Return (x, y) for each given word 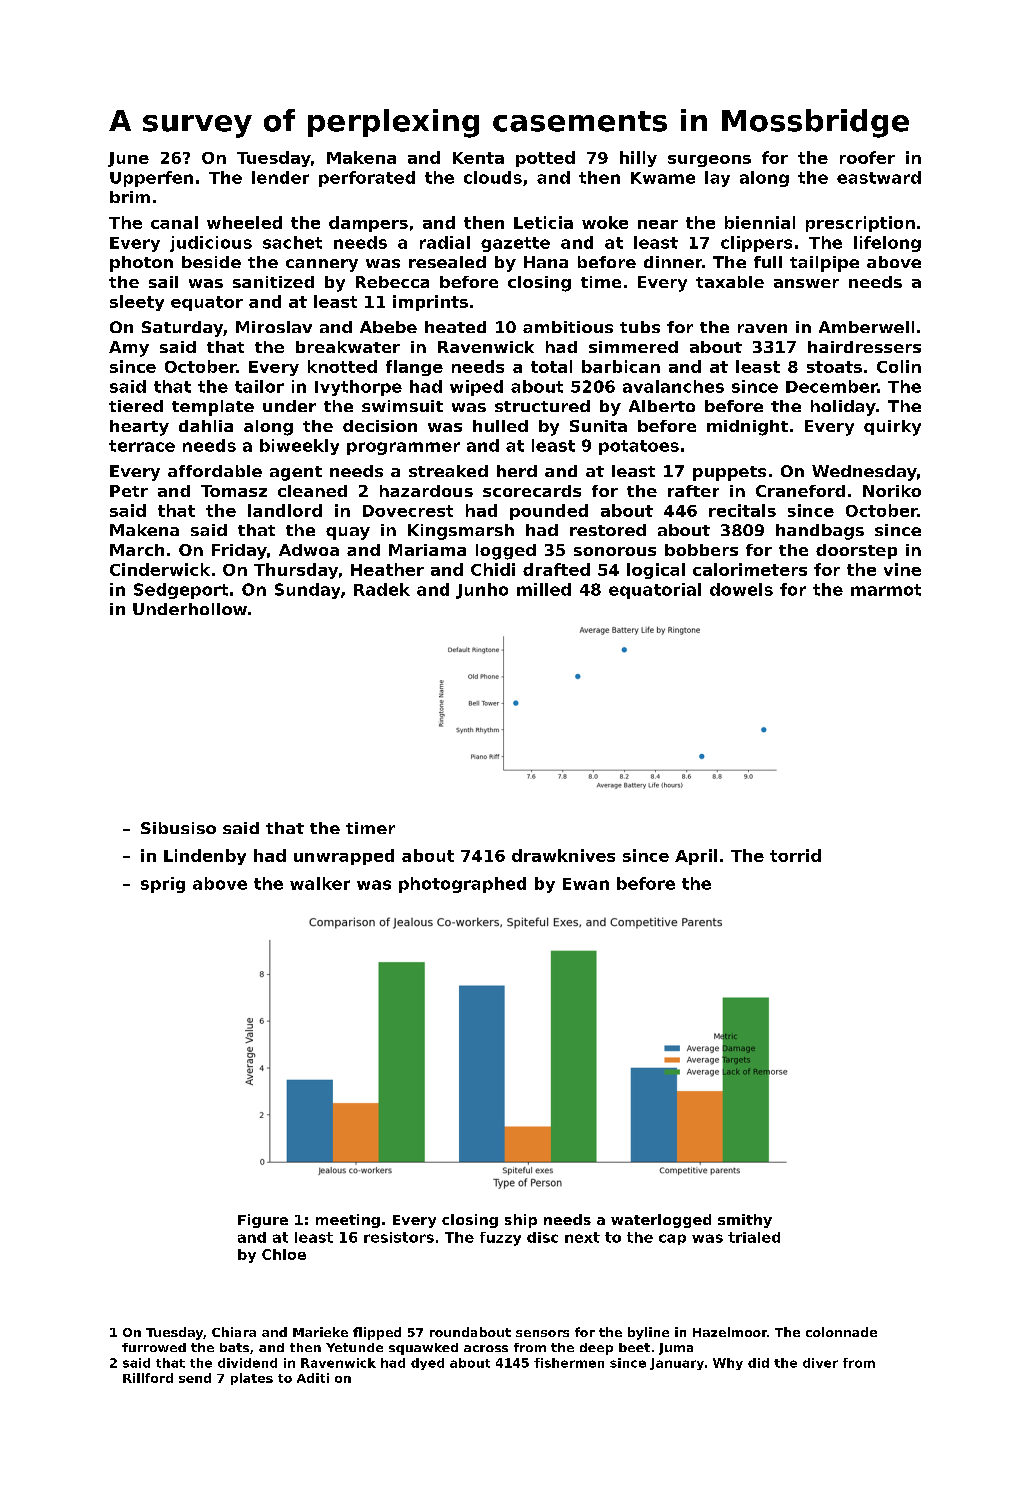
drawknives (563, 855)
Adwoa (309, 550)
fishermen (569, 1363)
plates (252, 1379)
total (551, 366)
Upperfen (151, 179)
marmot (886, 590)
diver (820, 1363)
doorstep (856, 551)
